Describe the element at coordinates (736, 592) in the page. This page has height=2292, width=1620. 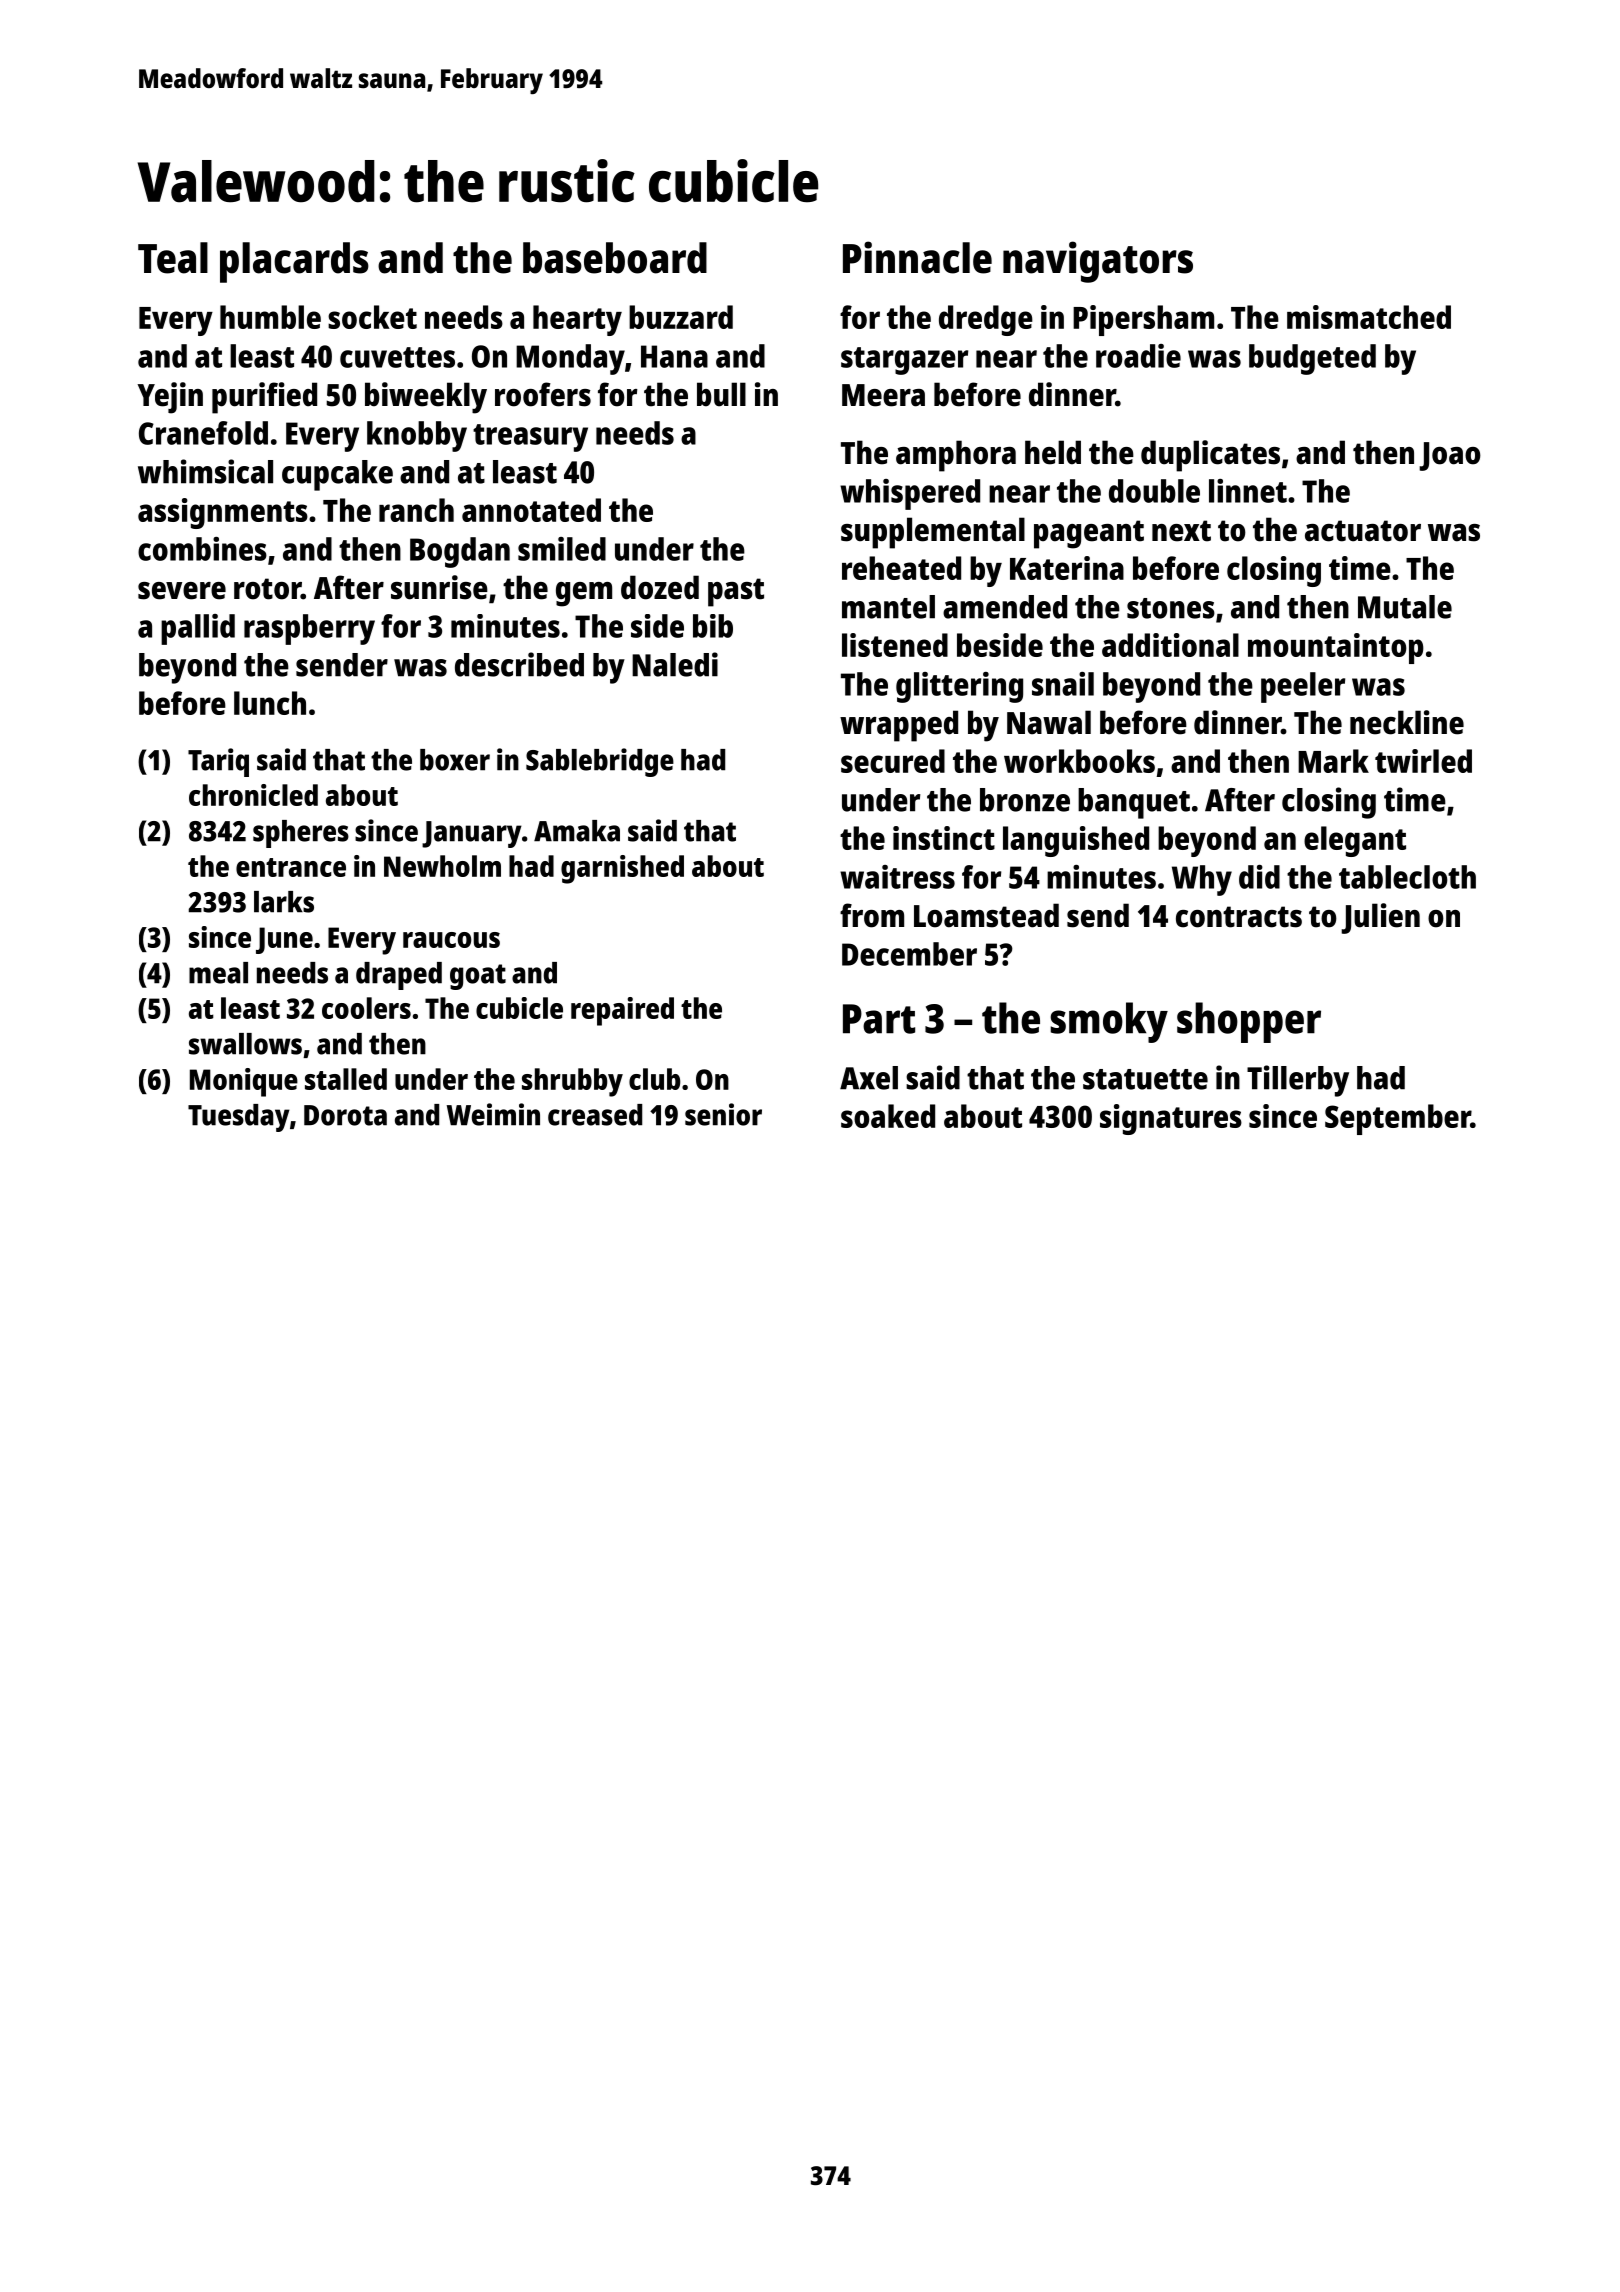
I see `past` at that location.
